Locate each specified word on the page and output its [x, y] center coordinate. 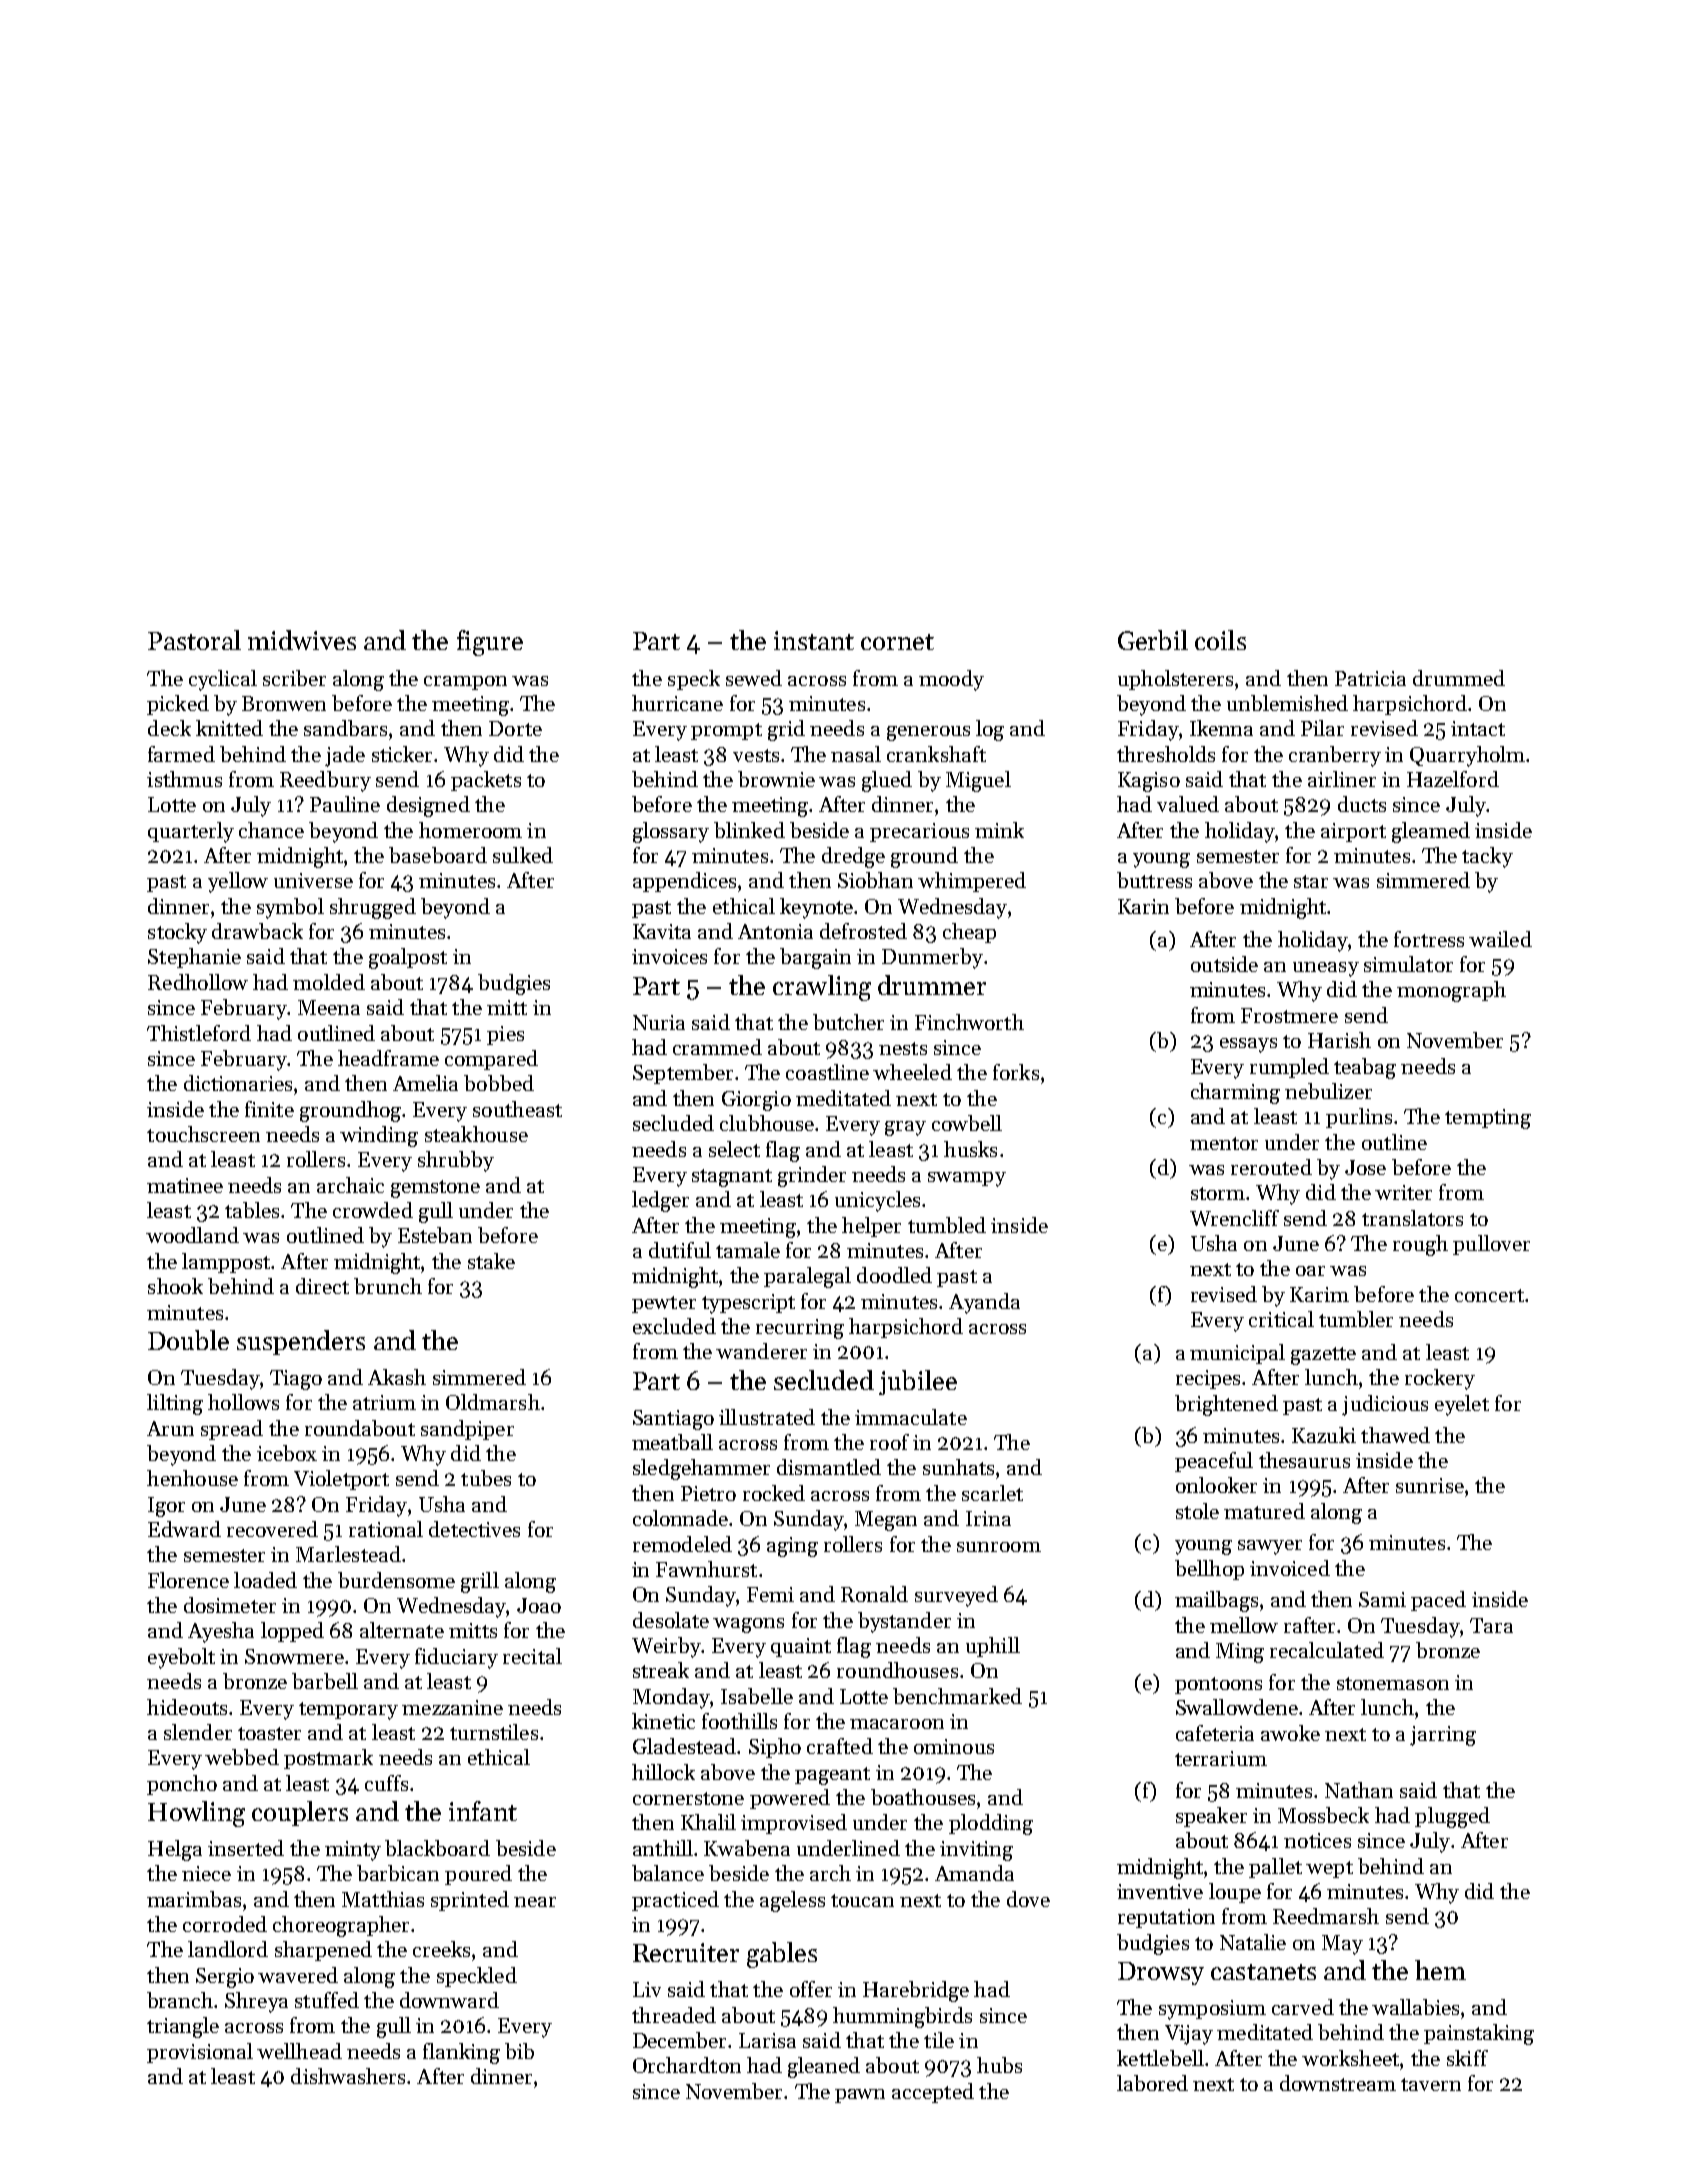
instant [814, 640]
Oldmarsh [493, 1402]
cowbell [967, 1123]
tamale [748, 1250]
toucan [862, 1900]
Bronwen [284, 703]
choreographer [341, 1926]
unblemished [1287, 703]
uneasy [1326, 969]
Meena [329, 1007]
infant [483, 1811]
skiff [1467, 2058]
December [681, 2040]
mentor [1224, 1143]
